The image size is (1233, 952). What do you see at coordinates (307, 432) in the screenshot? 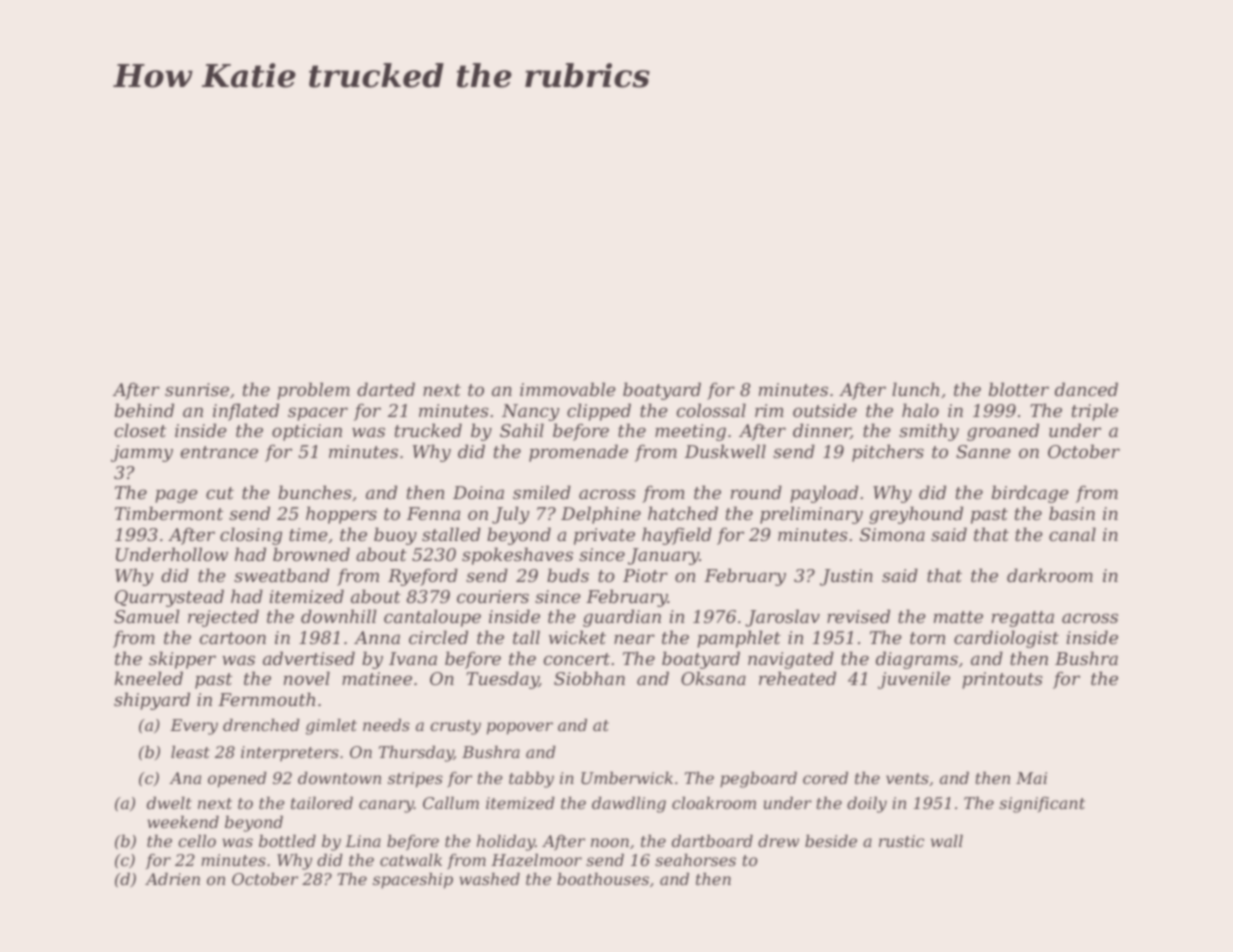
I see `optician` at bounding box center [307, 432].
